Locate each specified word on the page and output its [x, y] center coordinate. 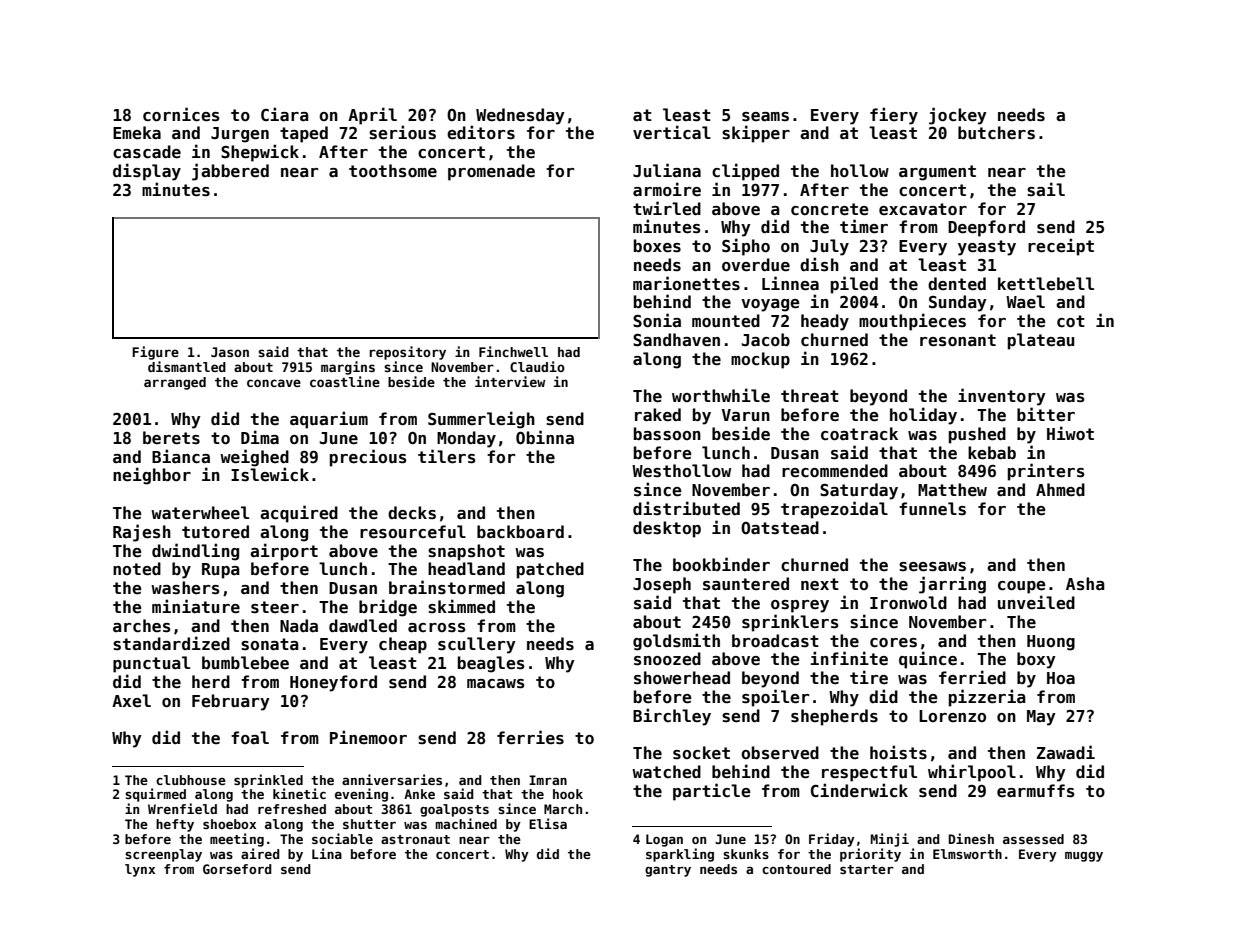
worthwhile [721, 395]
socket [701, 753]
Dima [260, 437]
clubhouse [191, 780]
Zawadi [1066, 752]
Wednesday [520, 116]
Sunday [958, 303]
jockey [958, 116]
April [372, 116]
